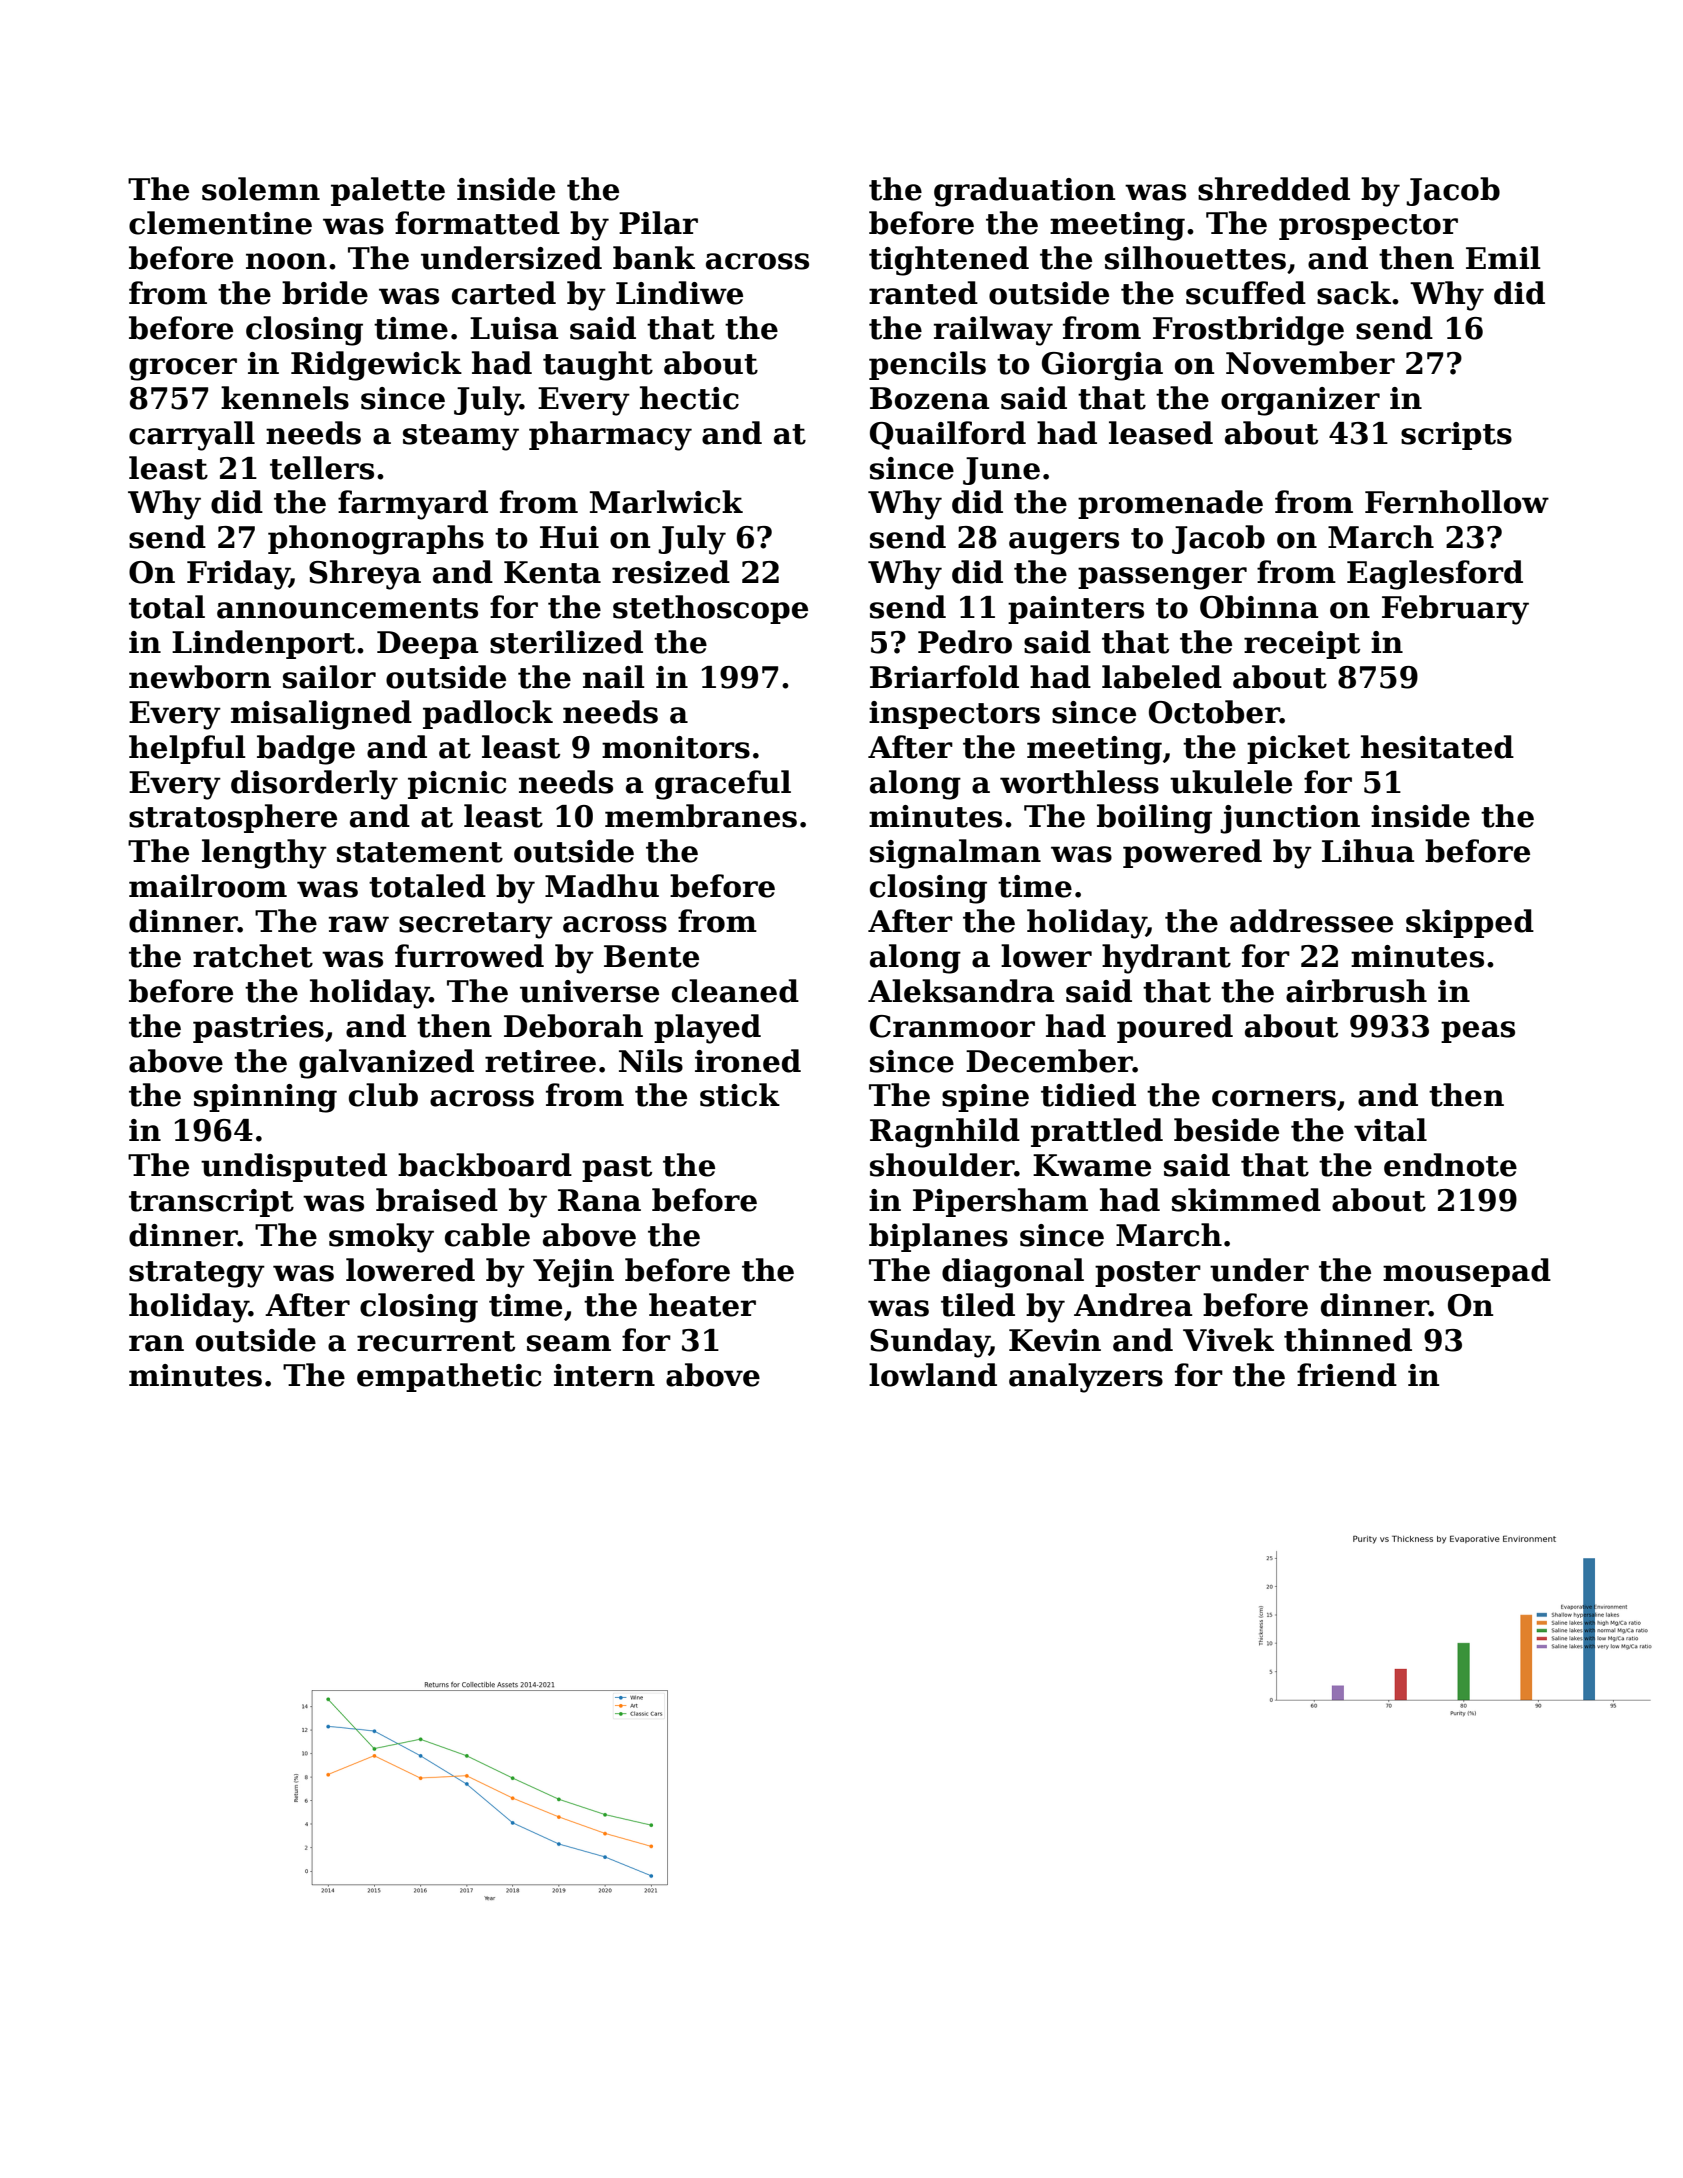  I want to click on ratchet, so click(253, 956).
